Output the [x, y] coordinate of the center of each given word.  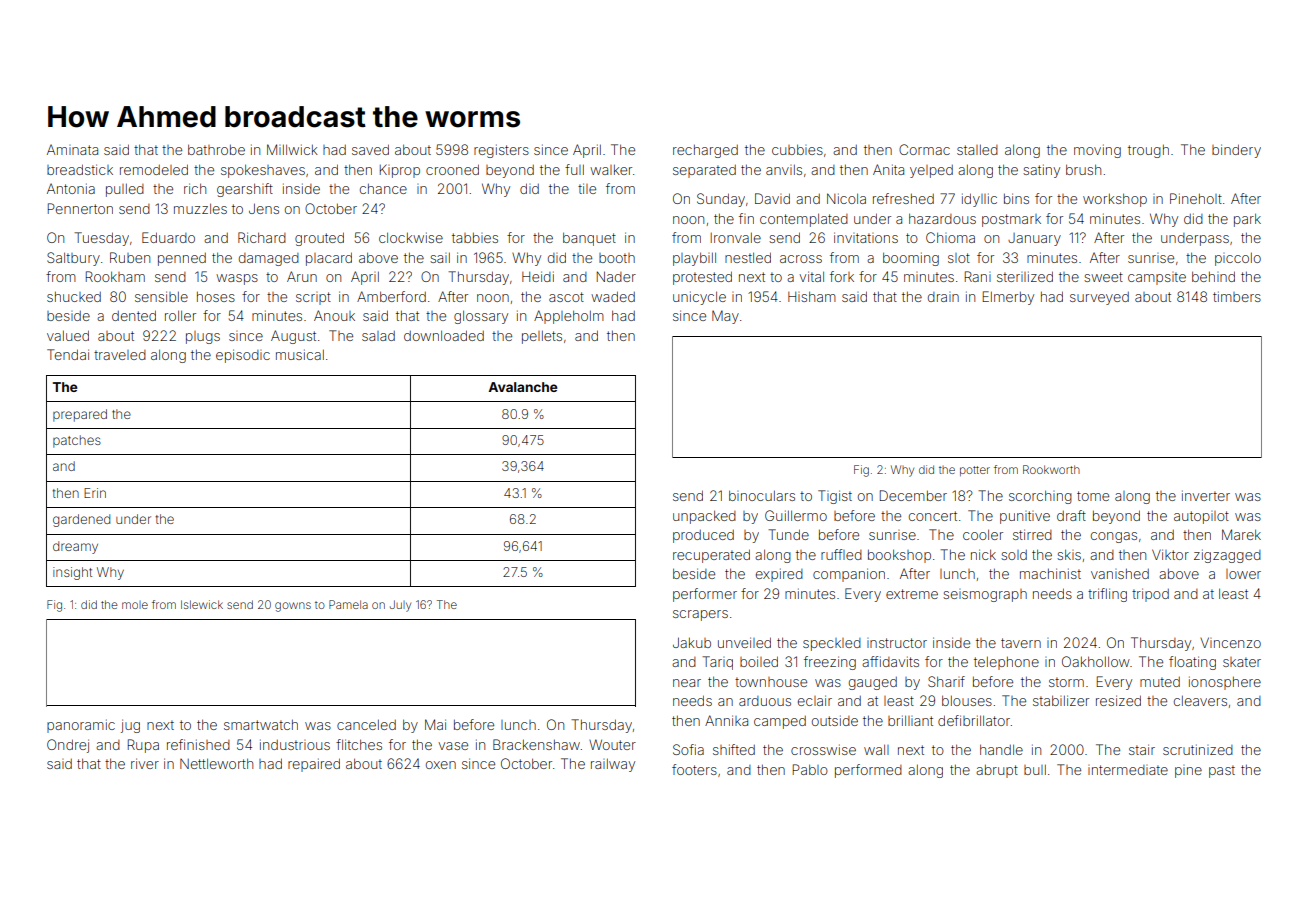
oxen [441, 765]
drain [943, 297]
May [725, 317]
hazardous [942, 218]
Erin [95, 493]
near [687, 683]
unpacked [704, 517]
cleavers [1200, 700]
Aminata [72, 149]
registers [501, 151]
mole [135, 605]
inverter [1206, 495]
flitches [359, 744]
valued [68, 335]
